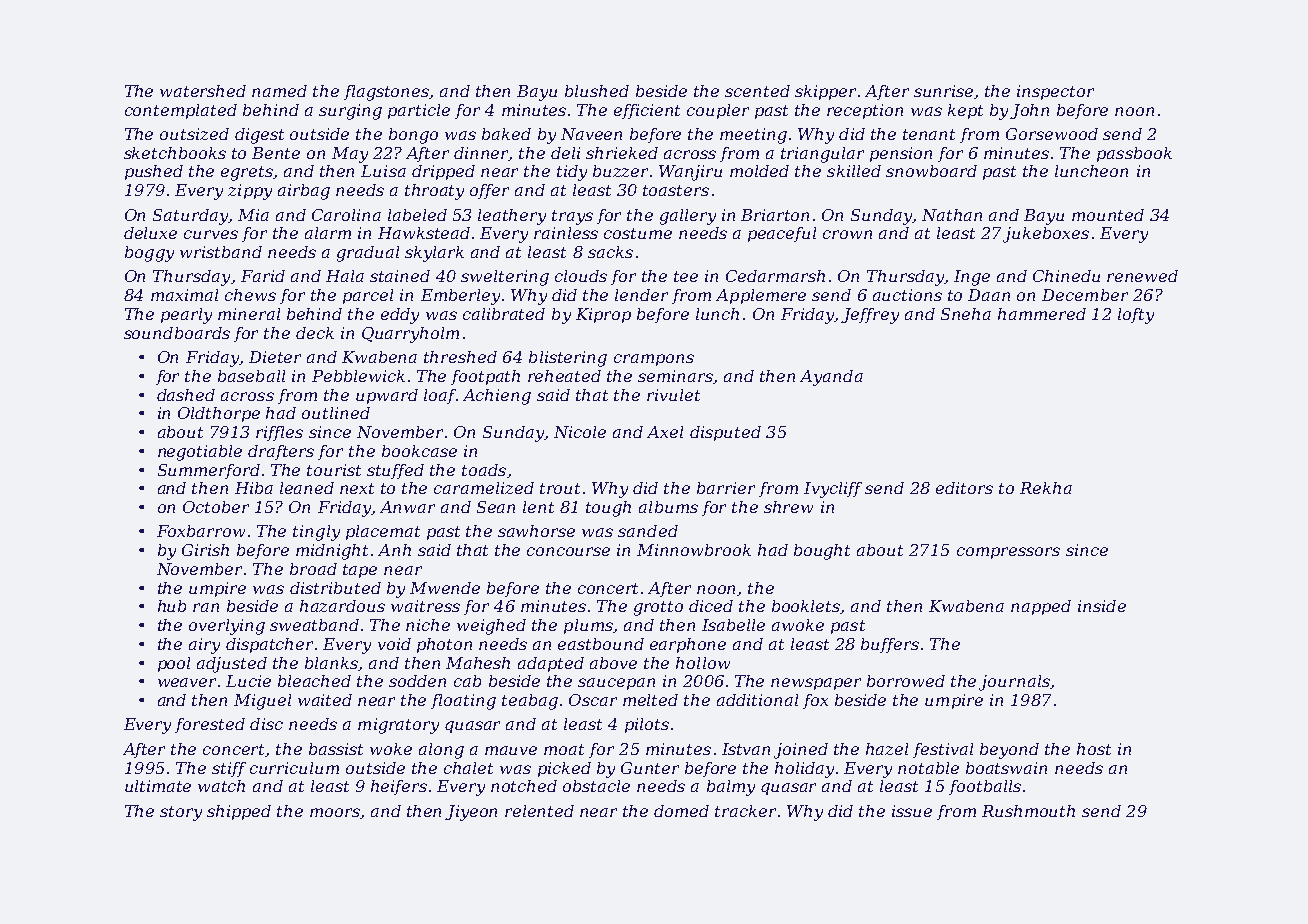 The image size is (1308, 924). What do you see at coordinates (1102, 606) in the document?
I see `inside` at bounding box center [1102, 606].
